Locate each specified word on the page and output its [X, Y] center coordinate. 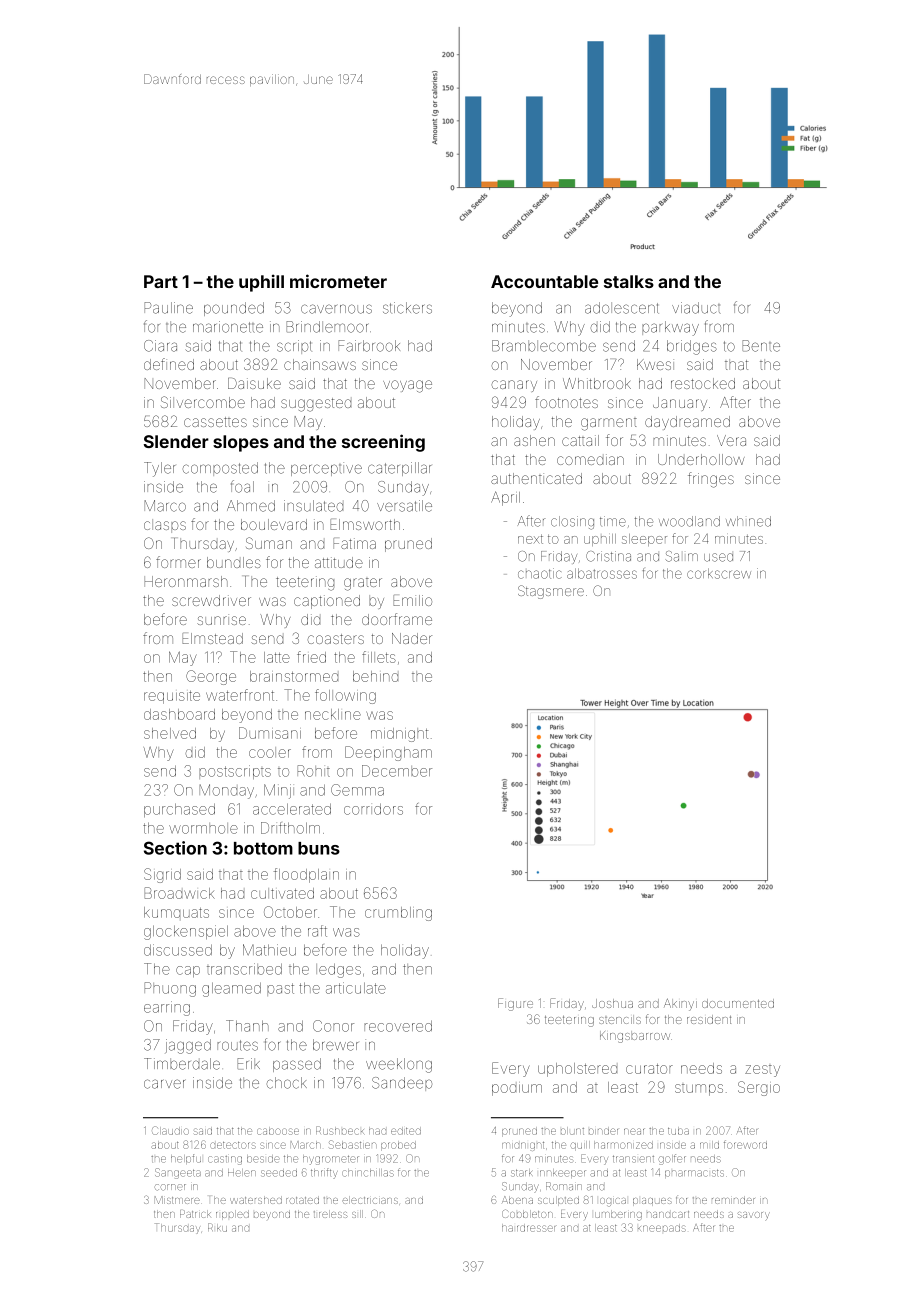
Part [161, 281]
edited [406, 1131]
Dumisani [270, 733]
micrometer [338, 281]
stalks [629, 281]
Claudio [170, 1130]
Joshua [612, 1003]
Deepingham [388, 753]
